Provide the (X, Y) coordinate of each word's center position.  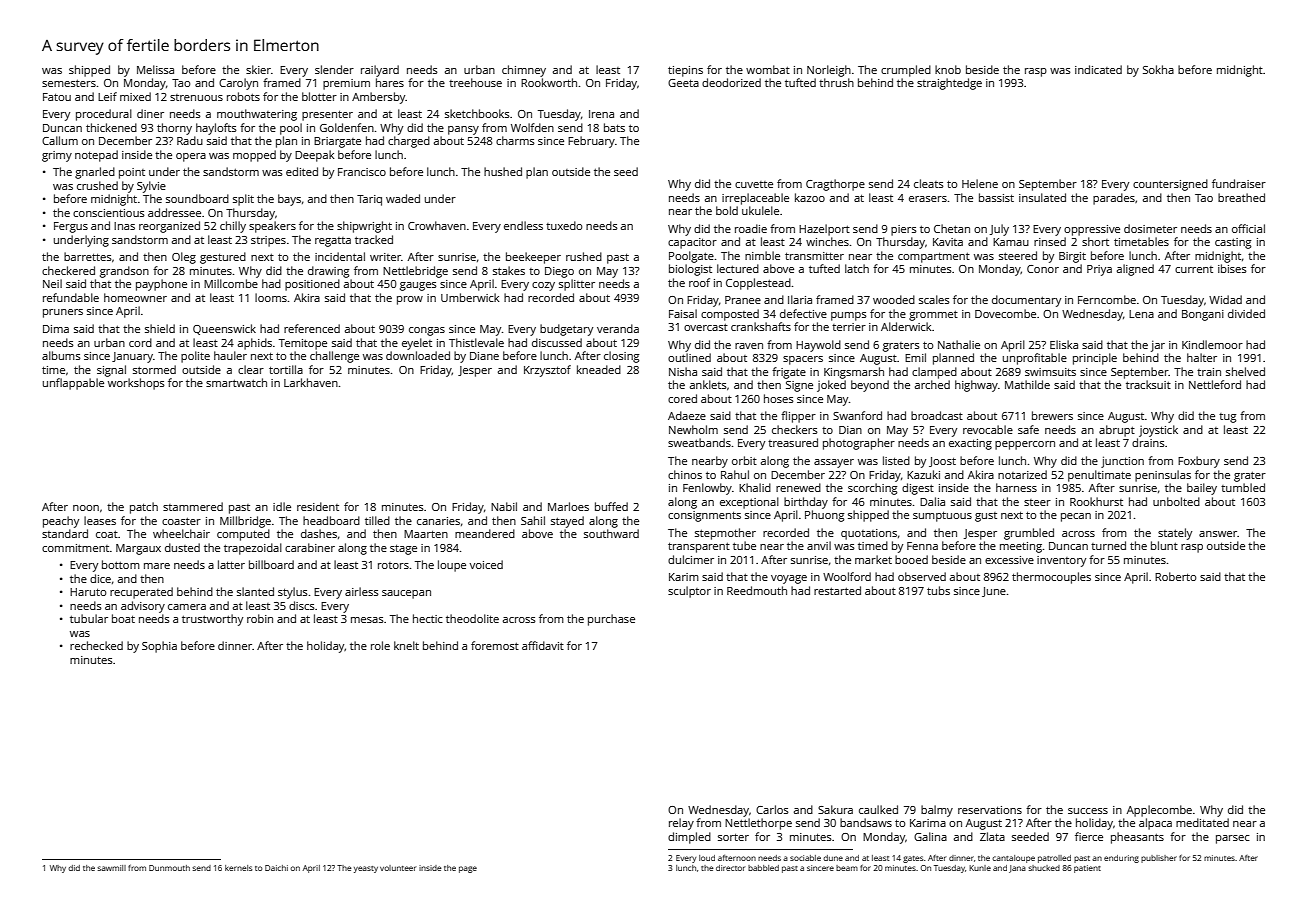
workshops (136, 384)
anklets (708, 384)
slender (334, 69)
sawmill (111, 868)
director (730, 868)
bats (614, 127)
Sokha (1158, 69)
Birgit (1072, 257)
